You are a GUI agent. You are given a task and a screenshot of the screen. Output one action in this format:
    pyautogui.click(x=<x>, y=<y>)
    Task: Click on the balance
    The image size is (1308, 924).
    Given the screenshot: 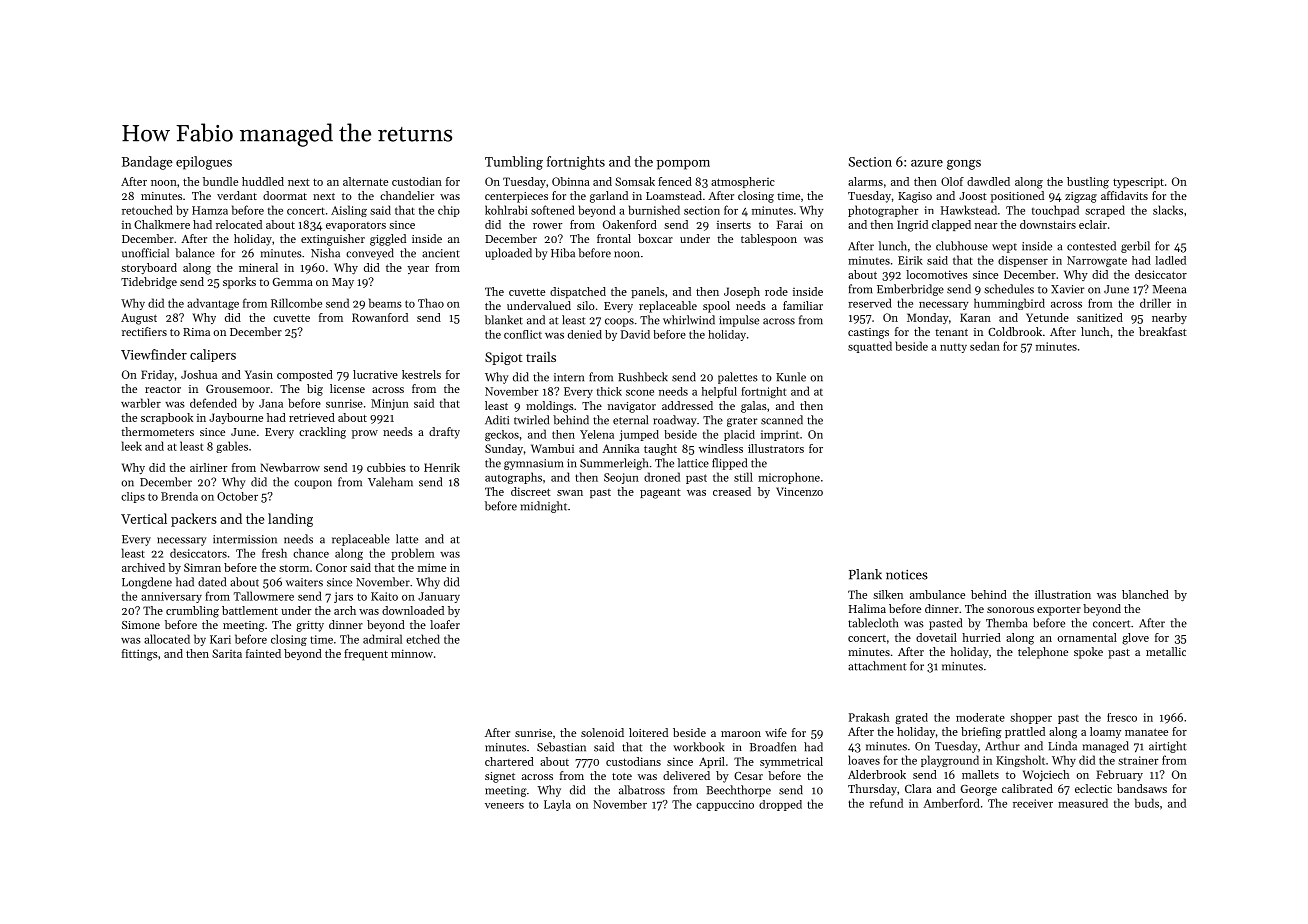 What is the action you would take?
    pyautogui.click(x=195, y=253)
